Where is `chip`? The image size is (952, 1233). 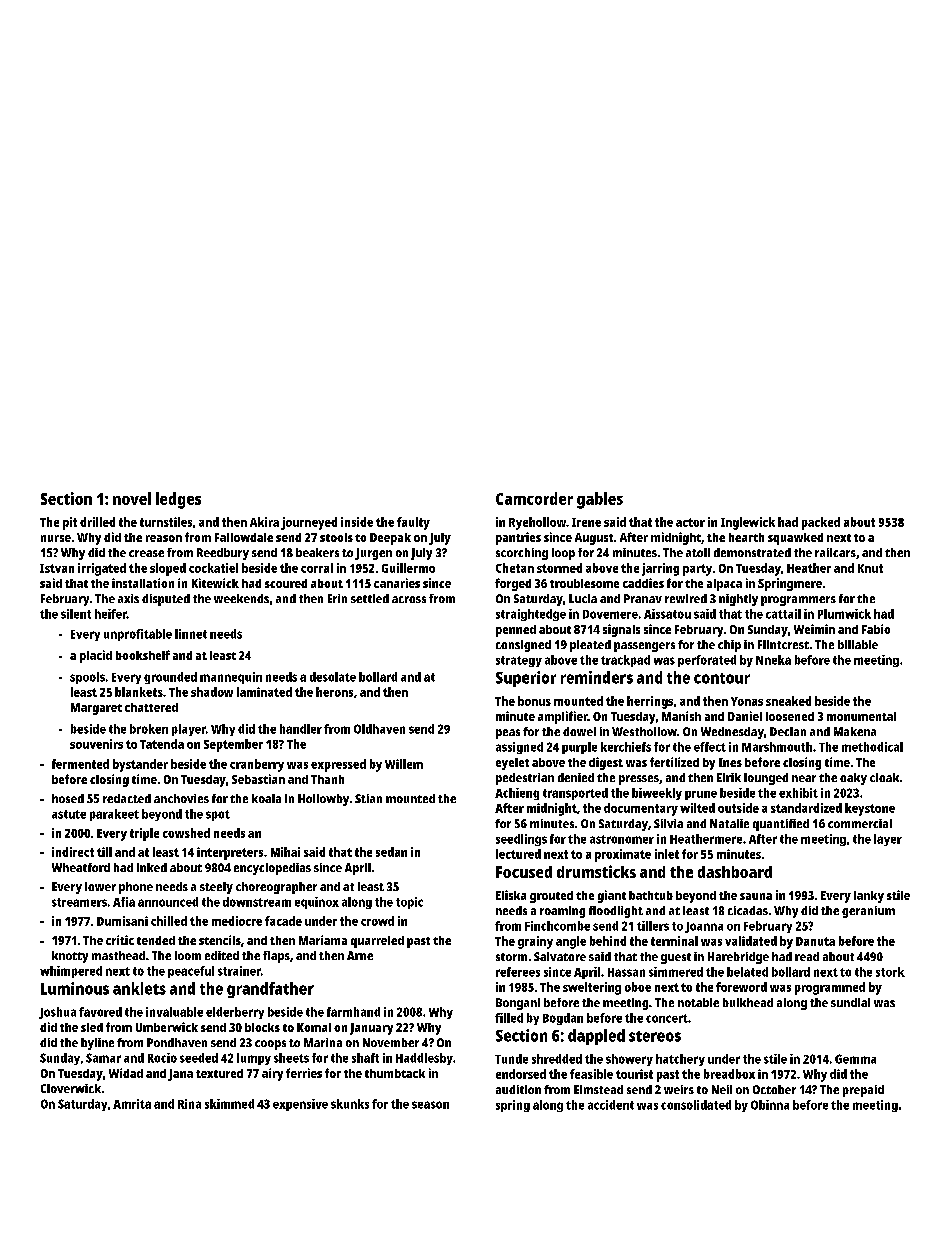 chip is located at coordinates (729, 646).
